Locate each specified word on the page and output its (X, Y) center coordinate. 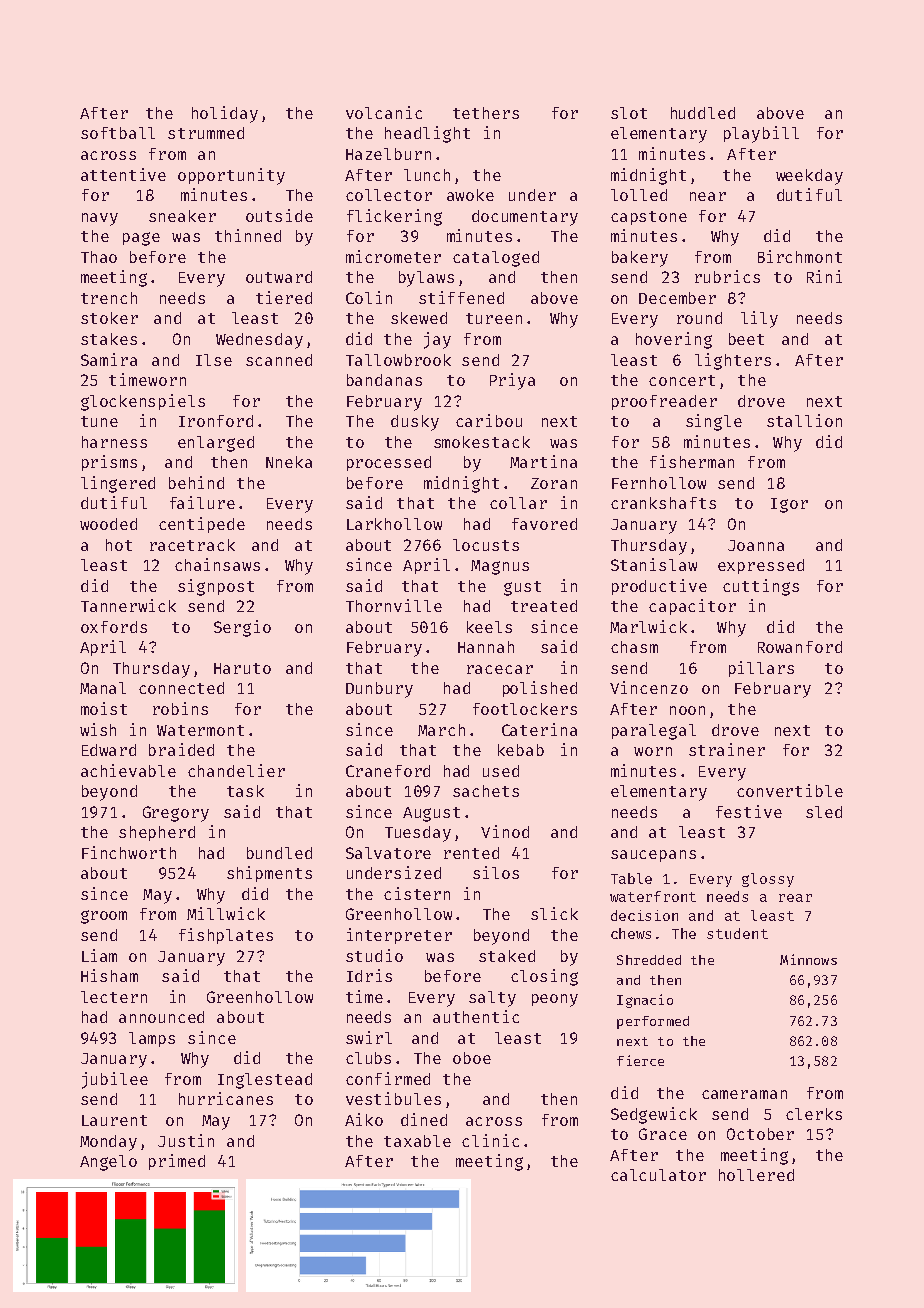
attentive (123, 174)
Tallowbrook (398, 360)
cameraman (744, 1094)
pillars (761, 669)
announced (161, 1017)
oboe (472, 1058)
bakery (640, 259)
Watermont (200, 730)
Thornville (394, 605)
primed (177, 1162)
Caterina (539, 729)
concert (682, 380)
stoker (109, 318)
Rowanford (800, 647)
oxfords (114, 627)
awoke (470, 195)
